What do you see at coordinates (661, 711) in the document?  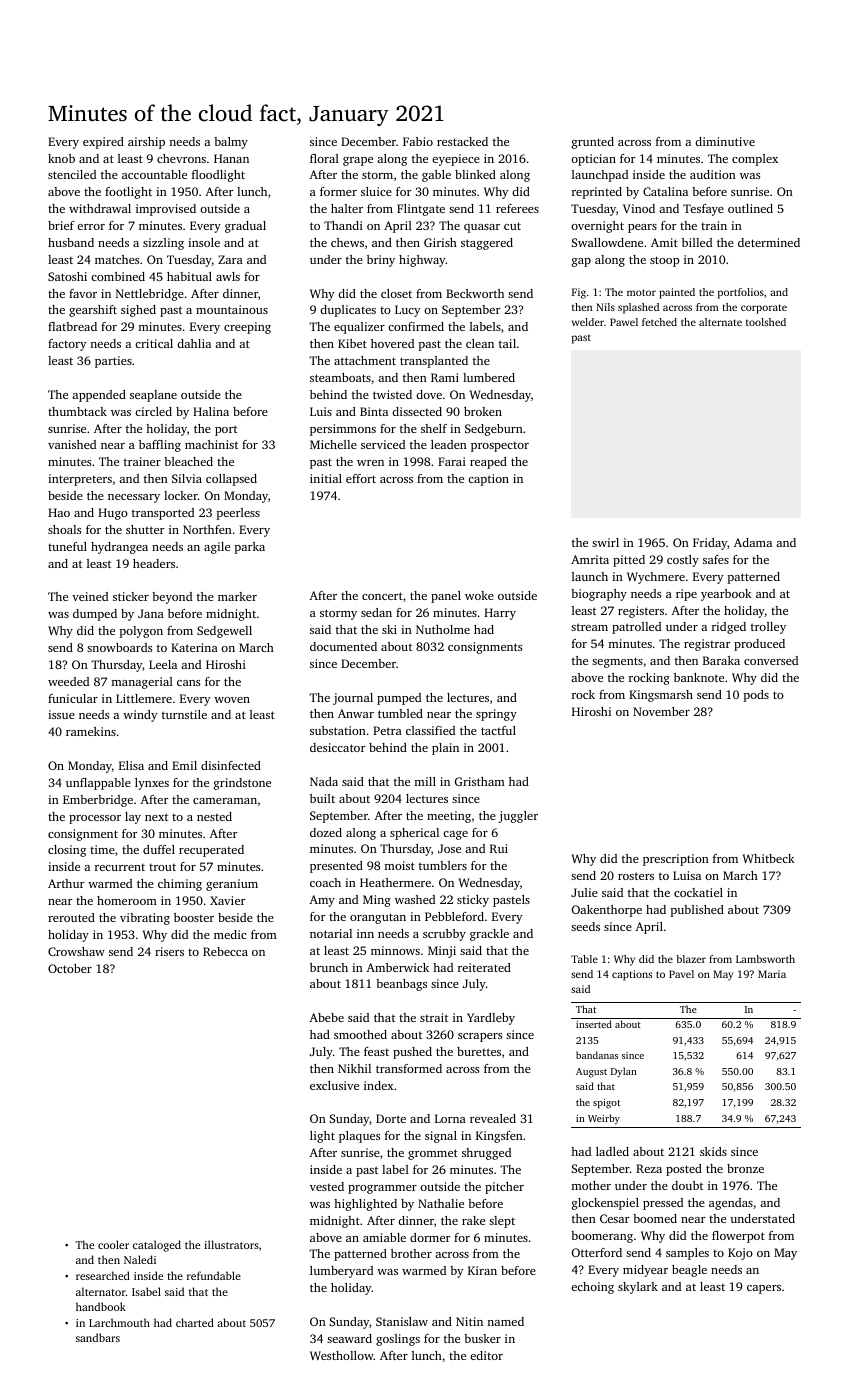 I see `November` at bounding box center [661, 711].
